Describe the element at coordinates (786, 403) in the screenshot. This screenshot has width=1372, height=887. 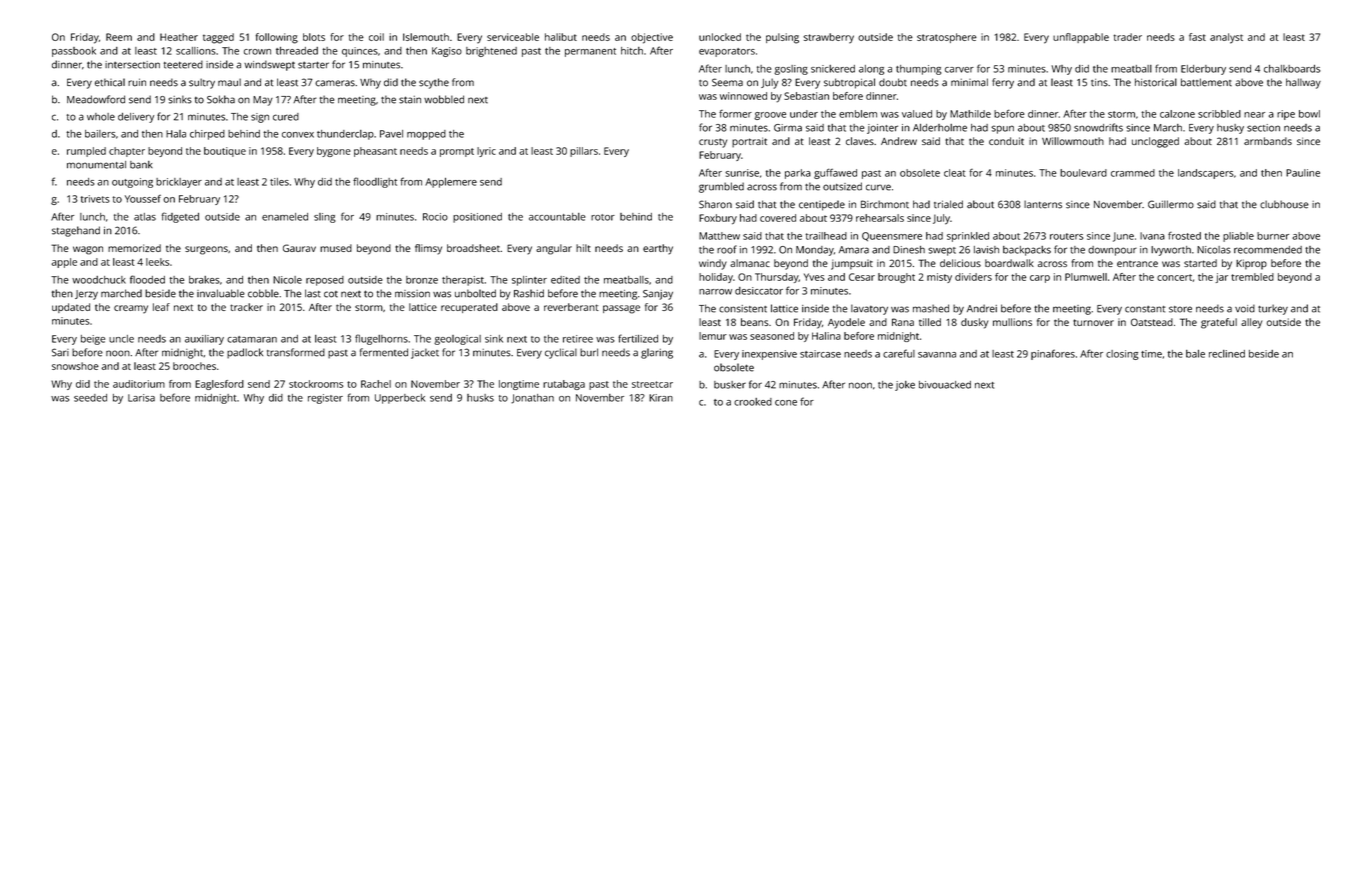
I see `cone` at that location.
